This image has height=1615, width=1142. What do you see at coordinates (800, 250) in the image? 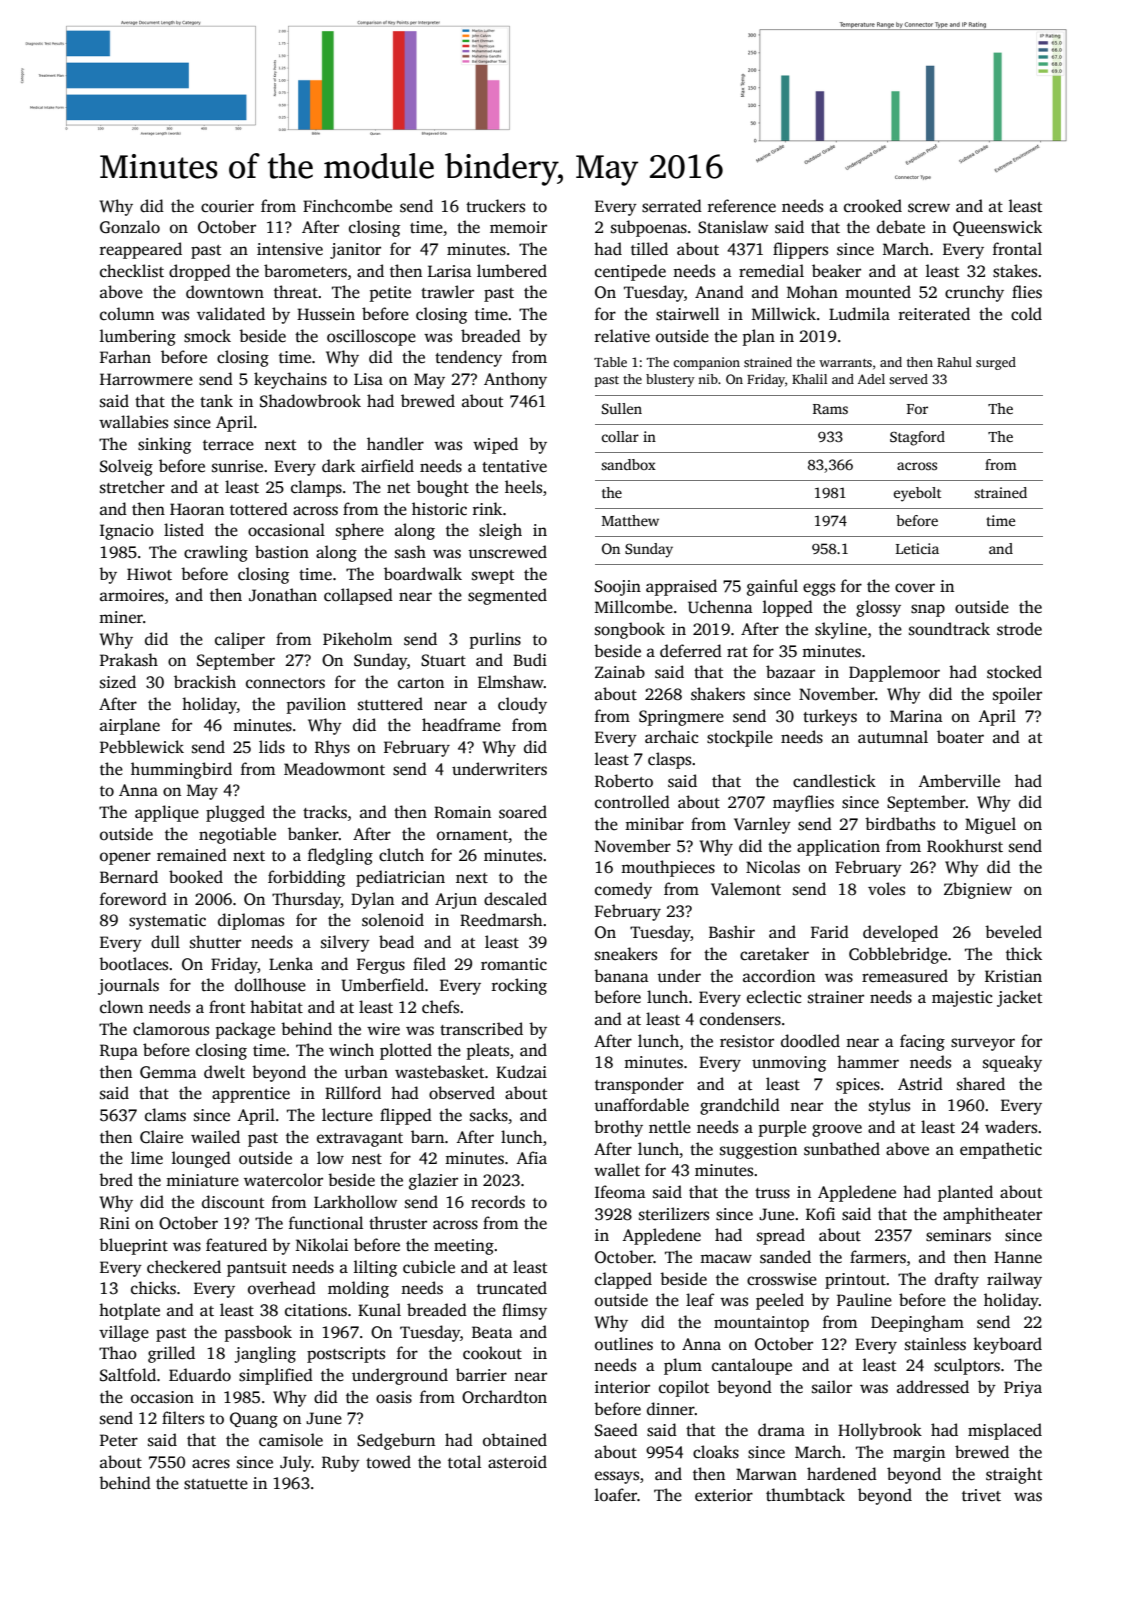
I see `flippers` at bounding box center [800, 250].
